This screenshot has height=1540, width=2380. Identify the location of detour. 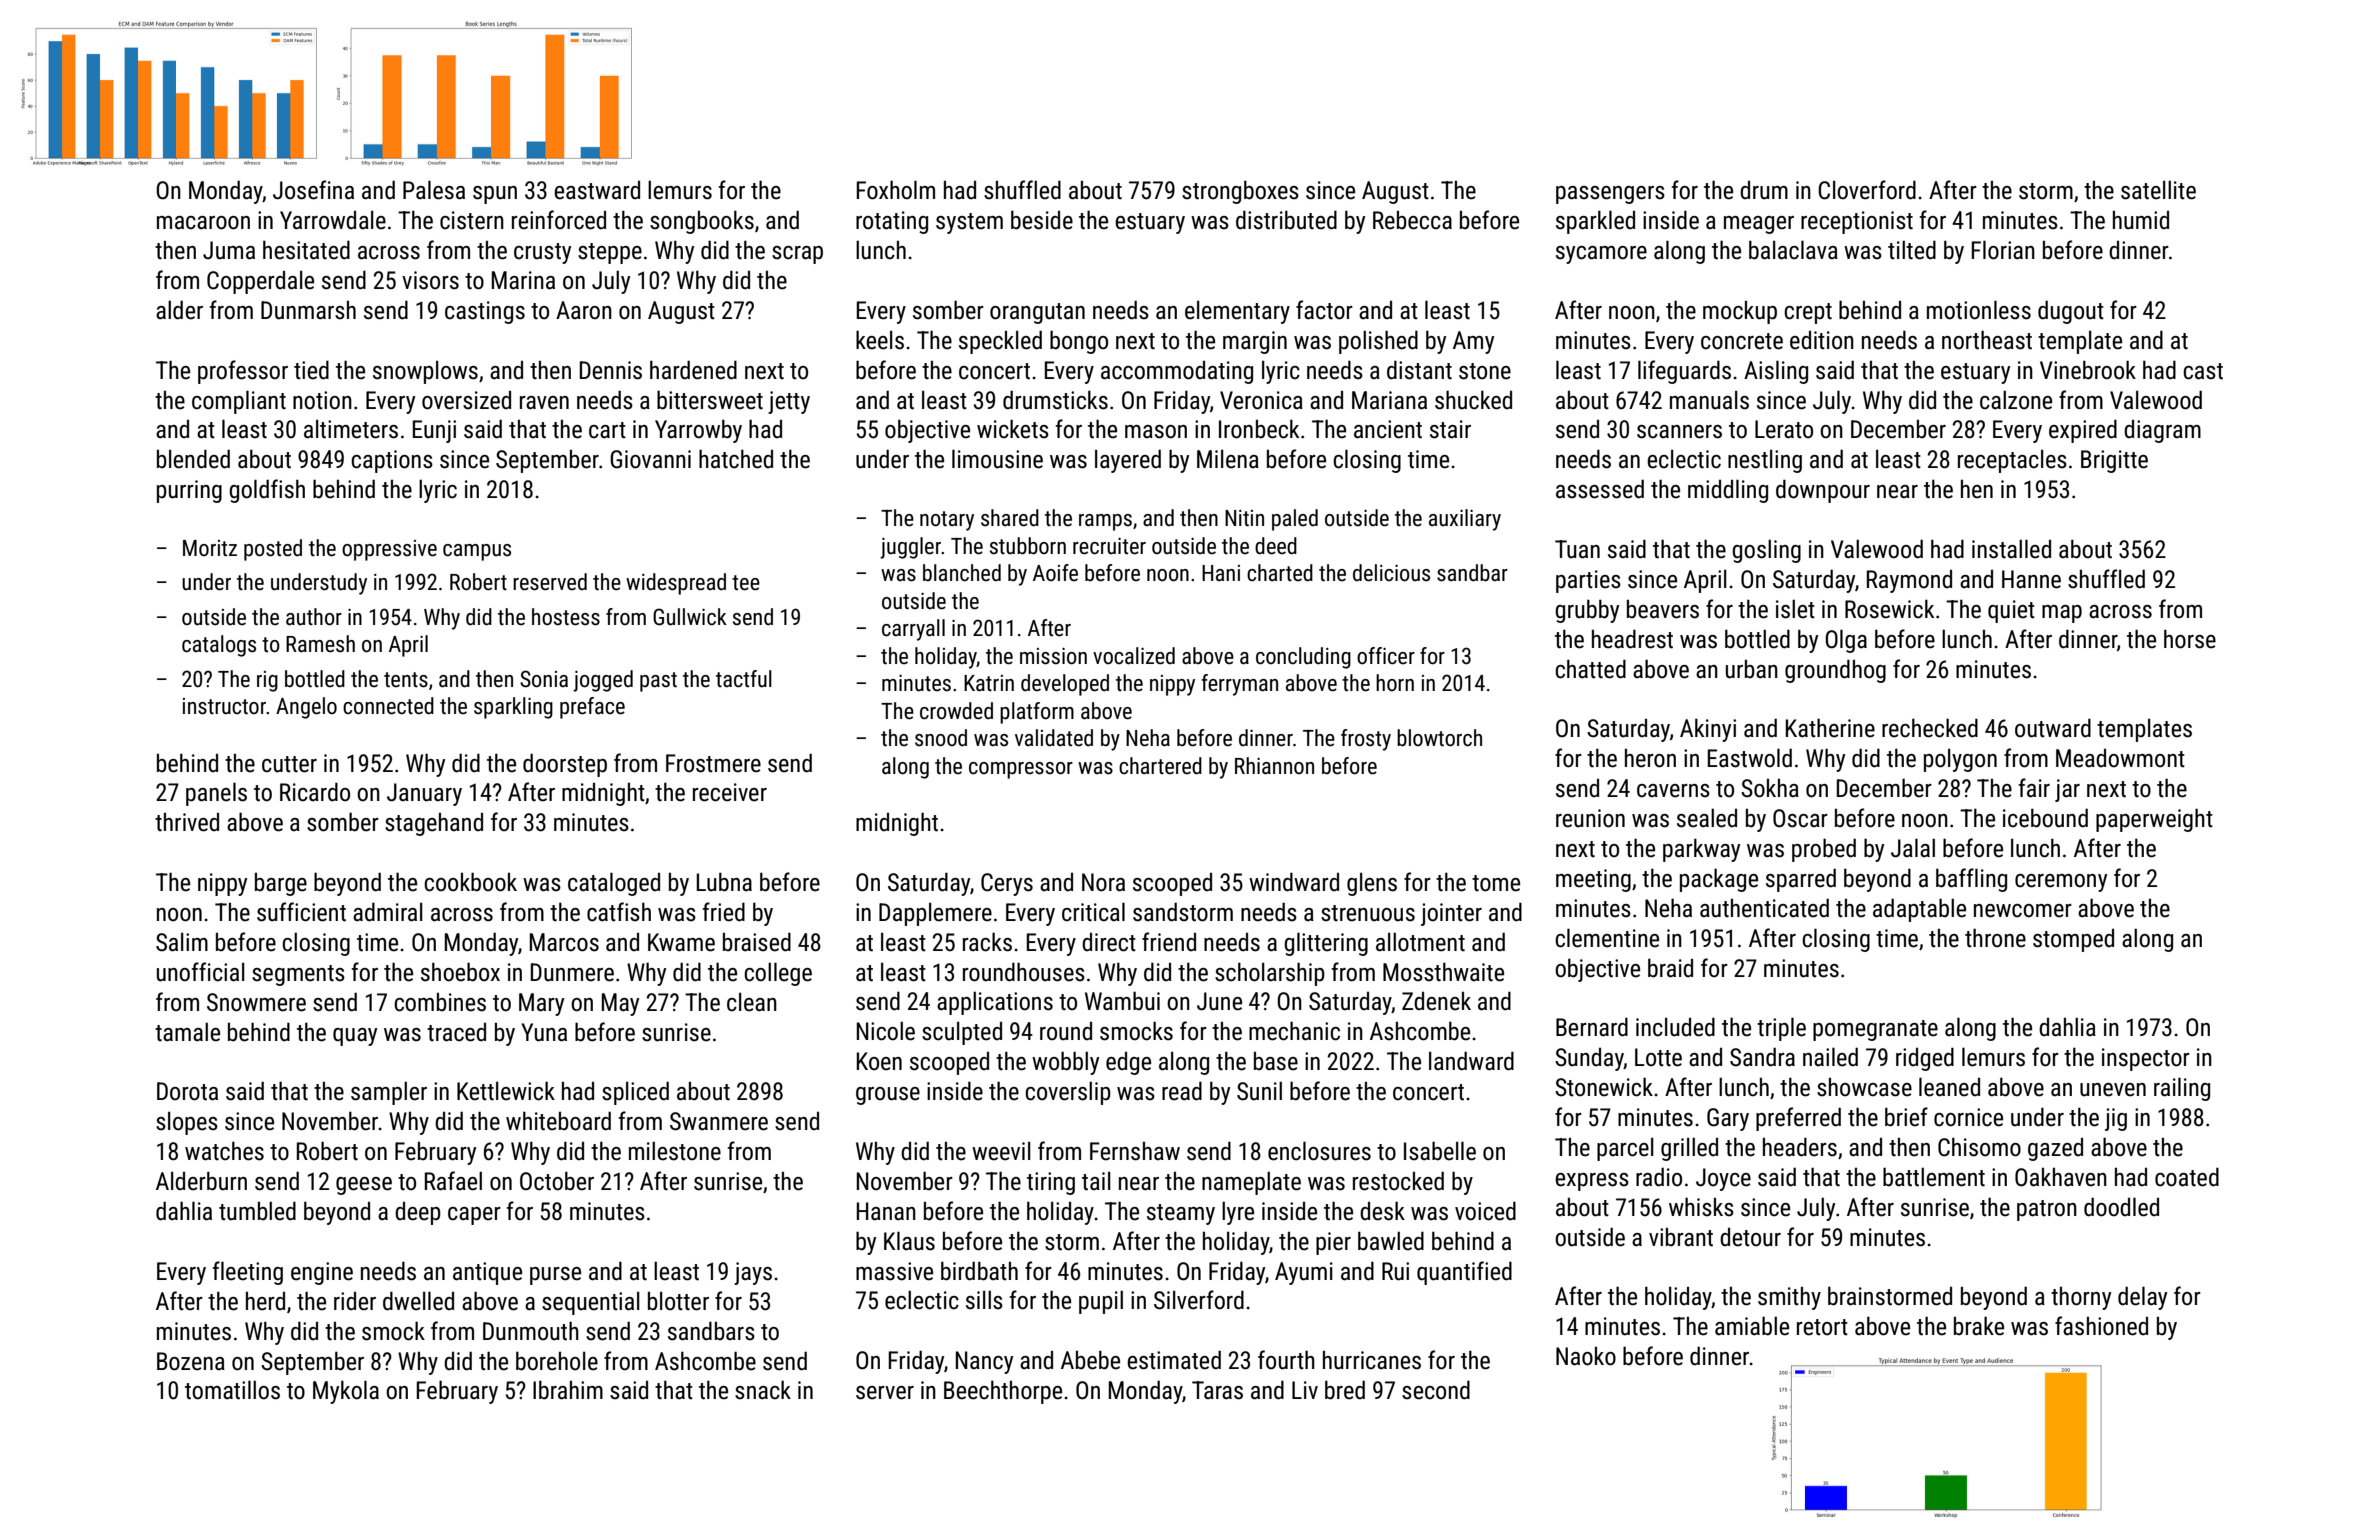
(1750, 1237).
